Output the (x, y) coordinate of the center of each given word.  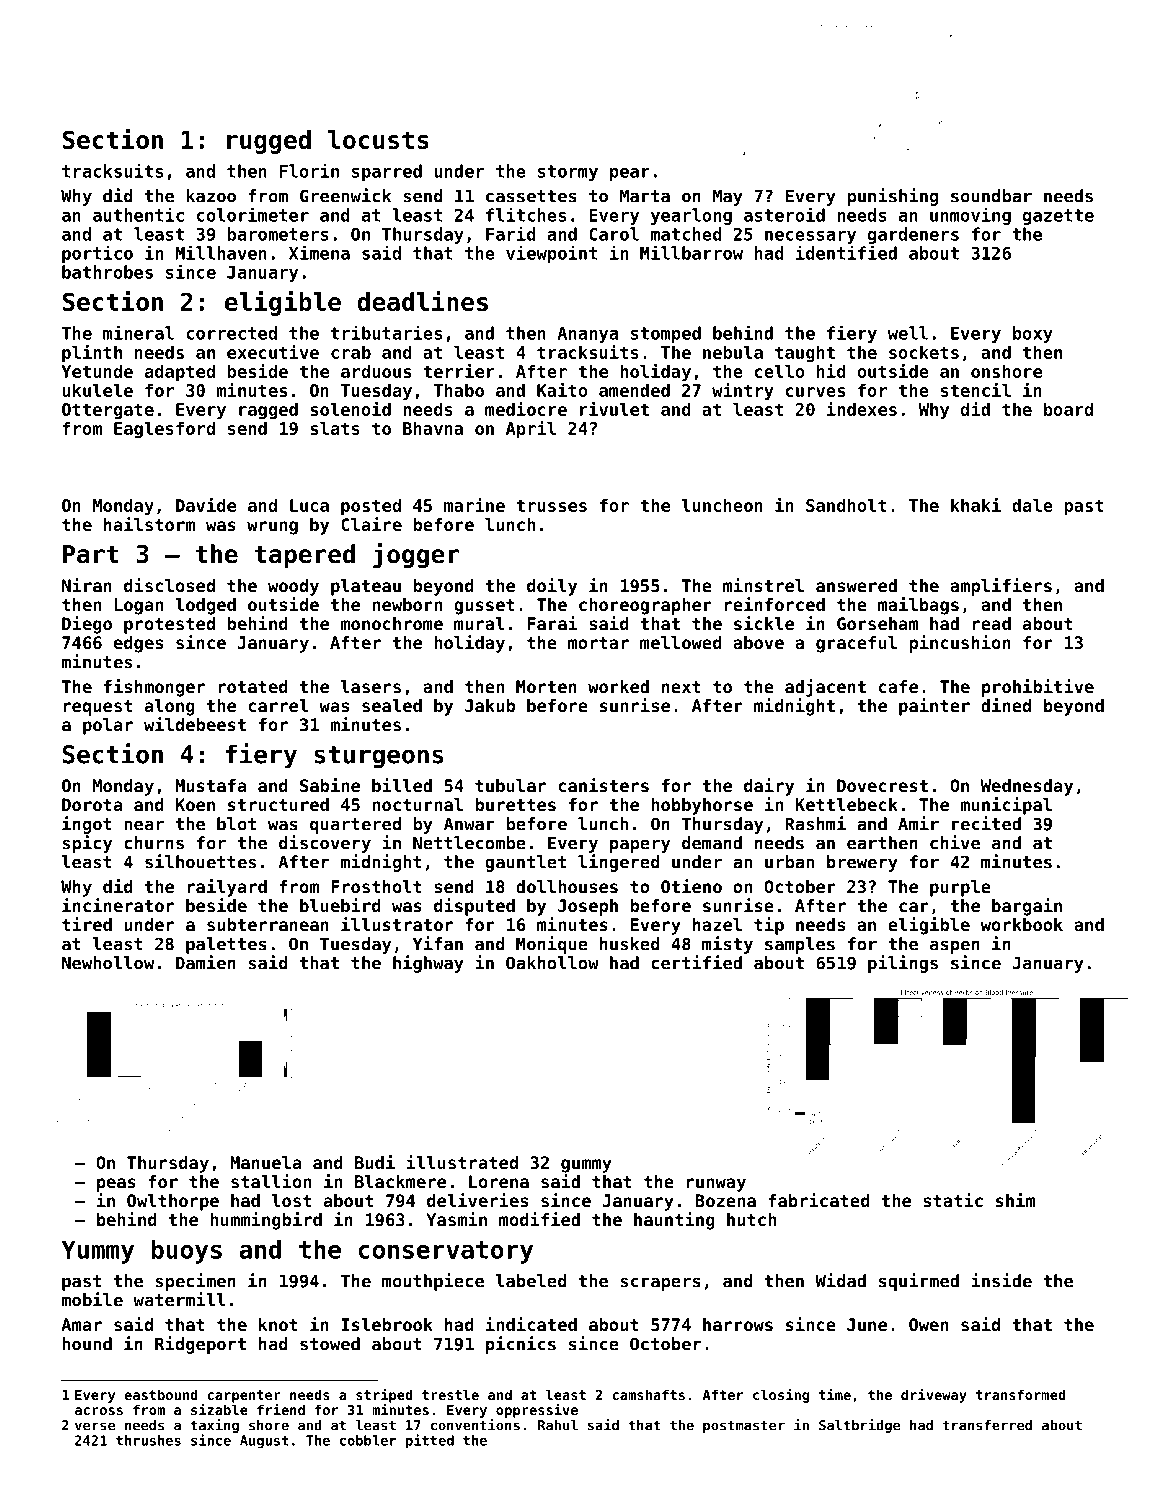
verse (95, 1426)
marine (474, 505)
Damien (206, 962)
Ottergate (108, 411)
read (992, 623)
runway (716, 1185)
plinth (92, 354)
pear (630, 174)
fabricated (819, 1200)
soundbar (991, 196)
